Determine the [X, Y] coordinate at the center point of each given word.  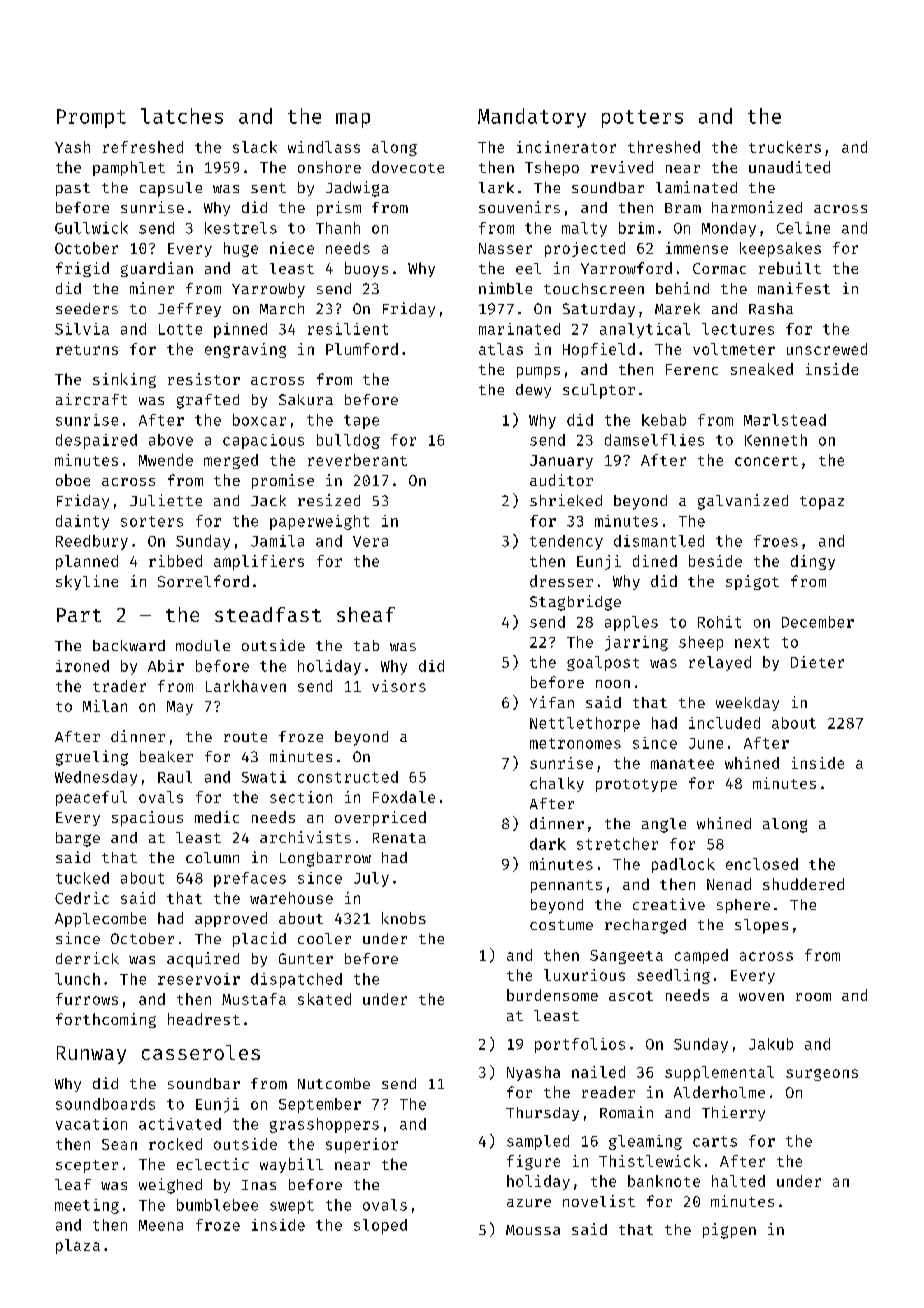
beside [715, 561]
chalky [557, 784]
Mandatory [532, 118]
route [245, 737]
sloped [380, 1226]
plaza [78, 1246]
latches [182, 116]
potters [642, 119]
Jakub [771, 1044]
